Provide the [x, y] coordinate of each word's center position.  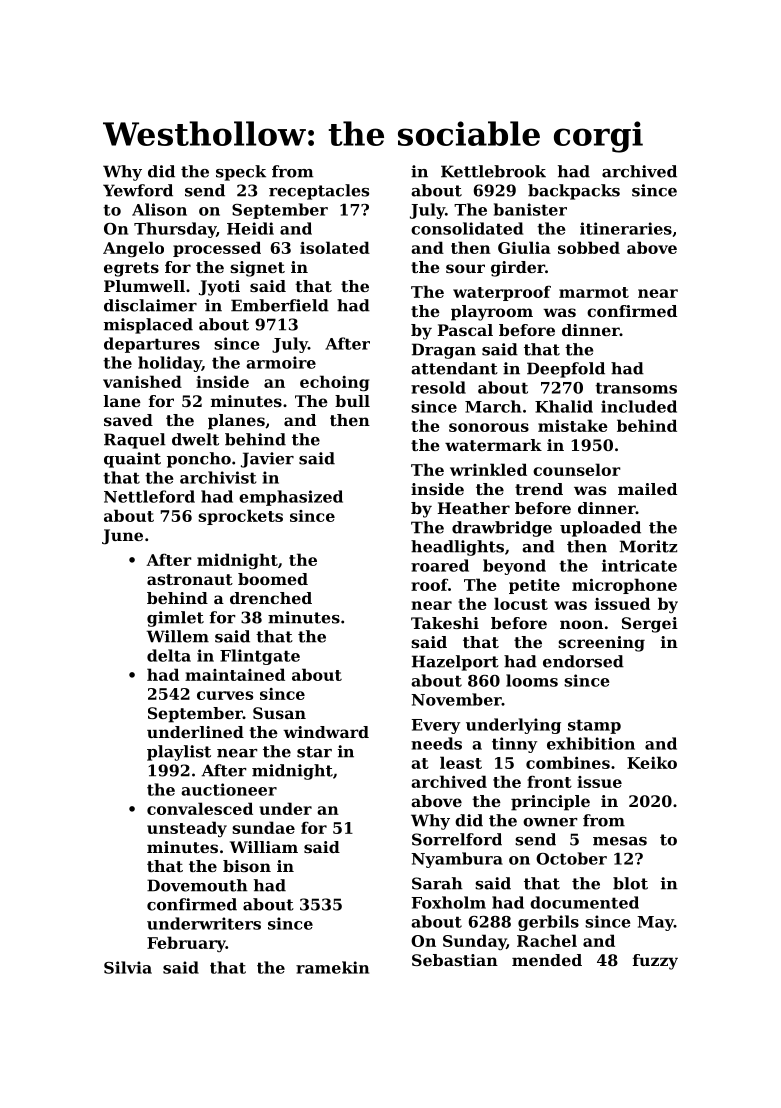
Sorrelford [457, 839]
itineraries [626, 228]
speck [241, 173]
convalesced [200, 808]
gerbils [548, 923]
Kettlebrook [493, 171]
